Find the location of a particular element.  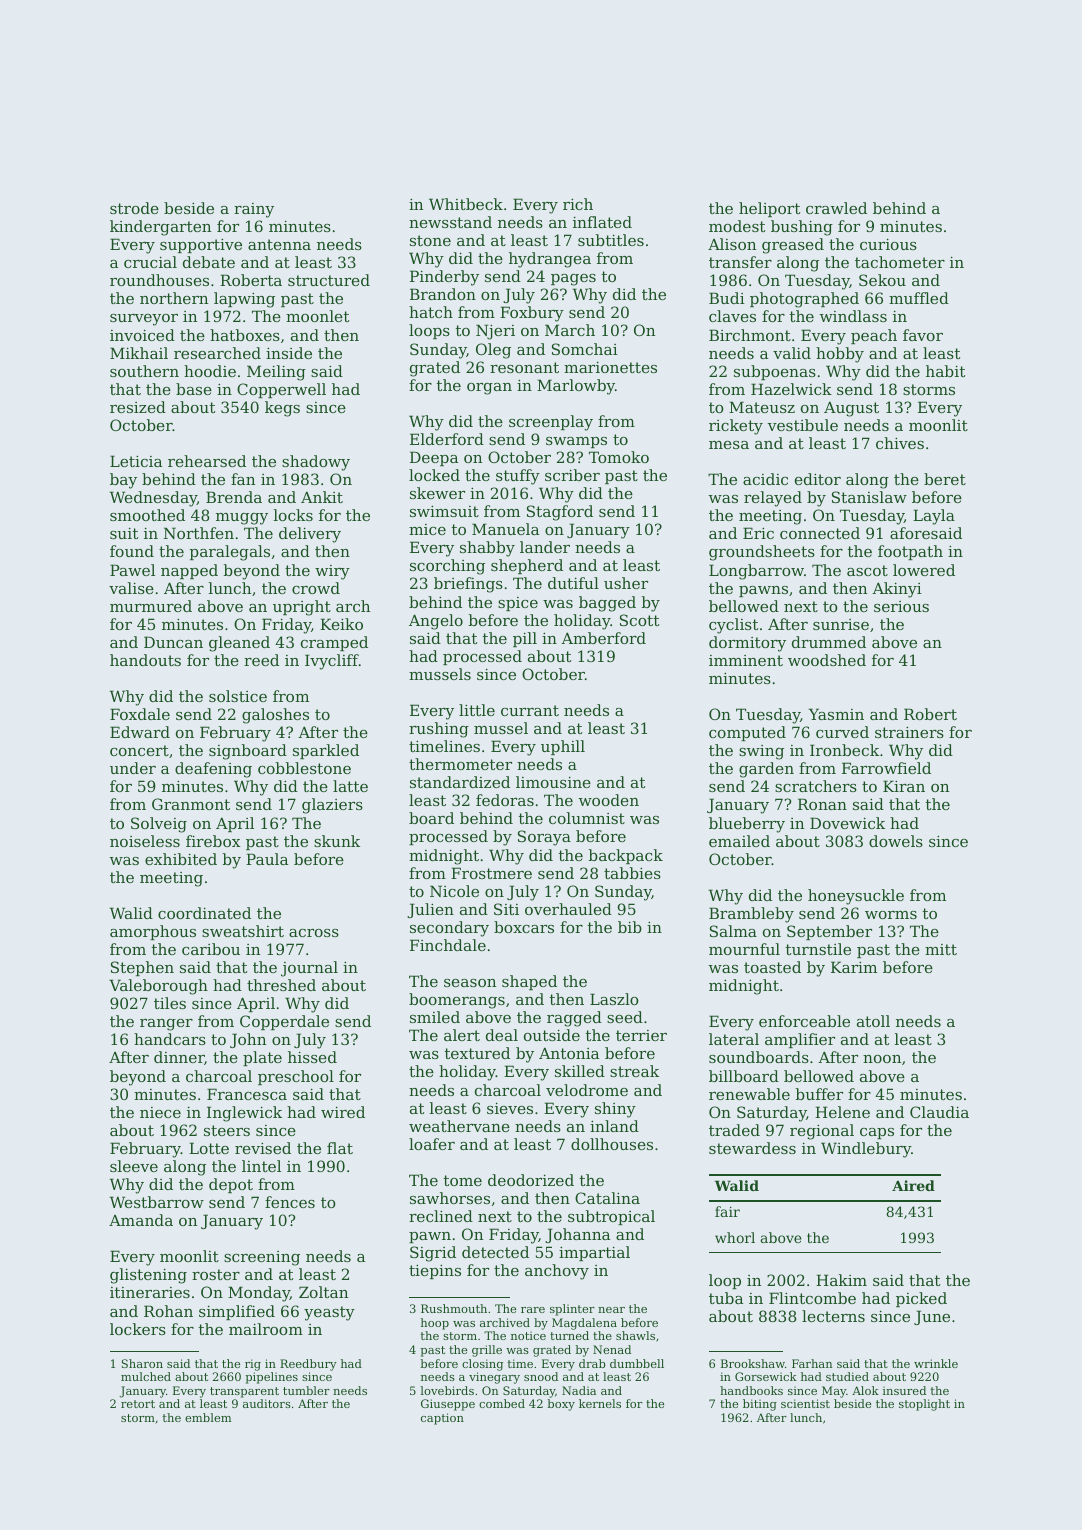

handouts is located at coordinates (145, 660).
